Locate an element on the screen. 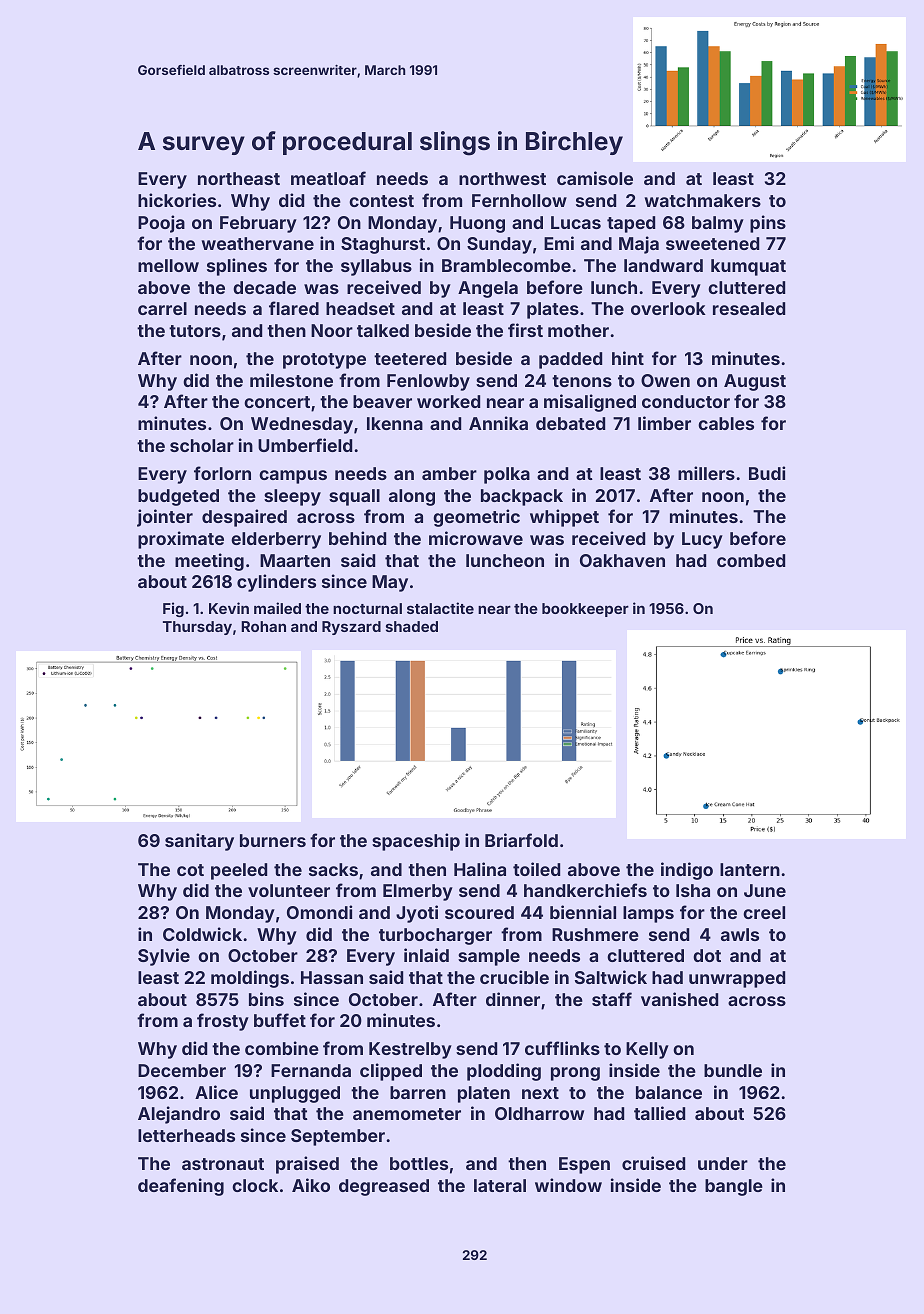  cot is located at coordinates (190, 870).
